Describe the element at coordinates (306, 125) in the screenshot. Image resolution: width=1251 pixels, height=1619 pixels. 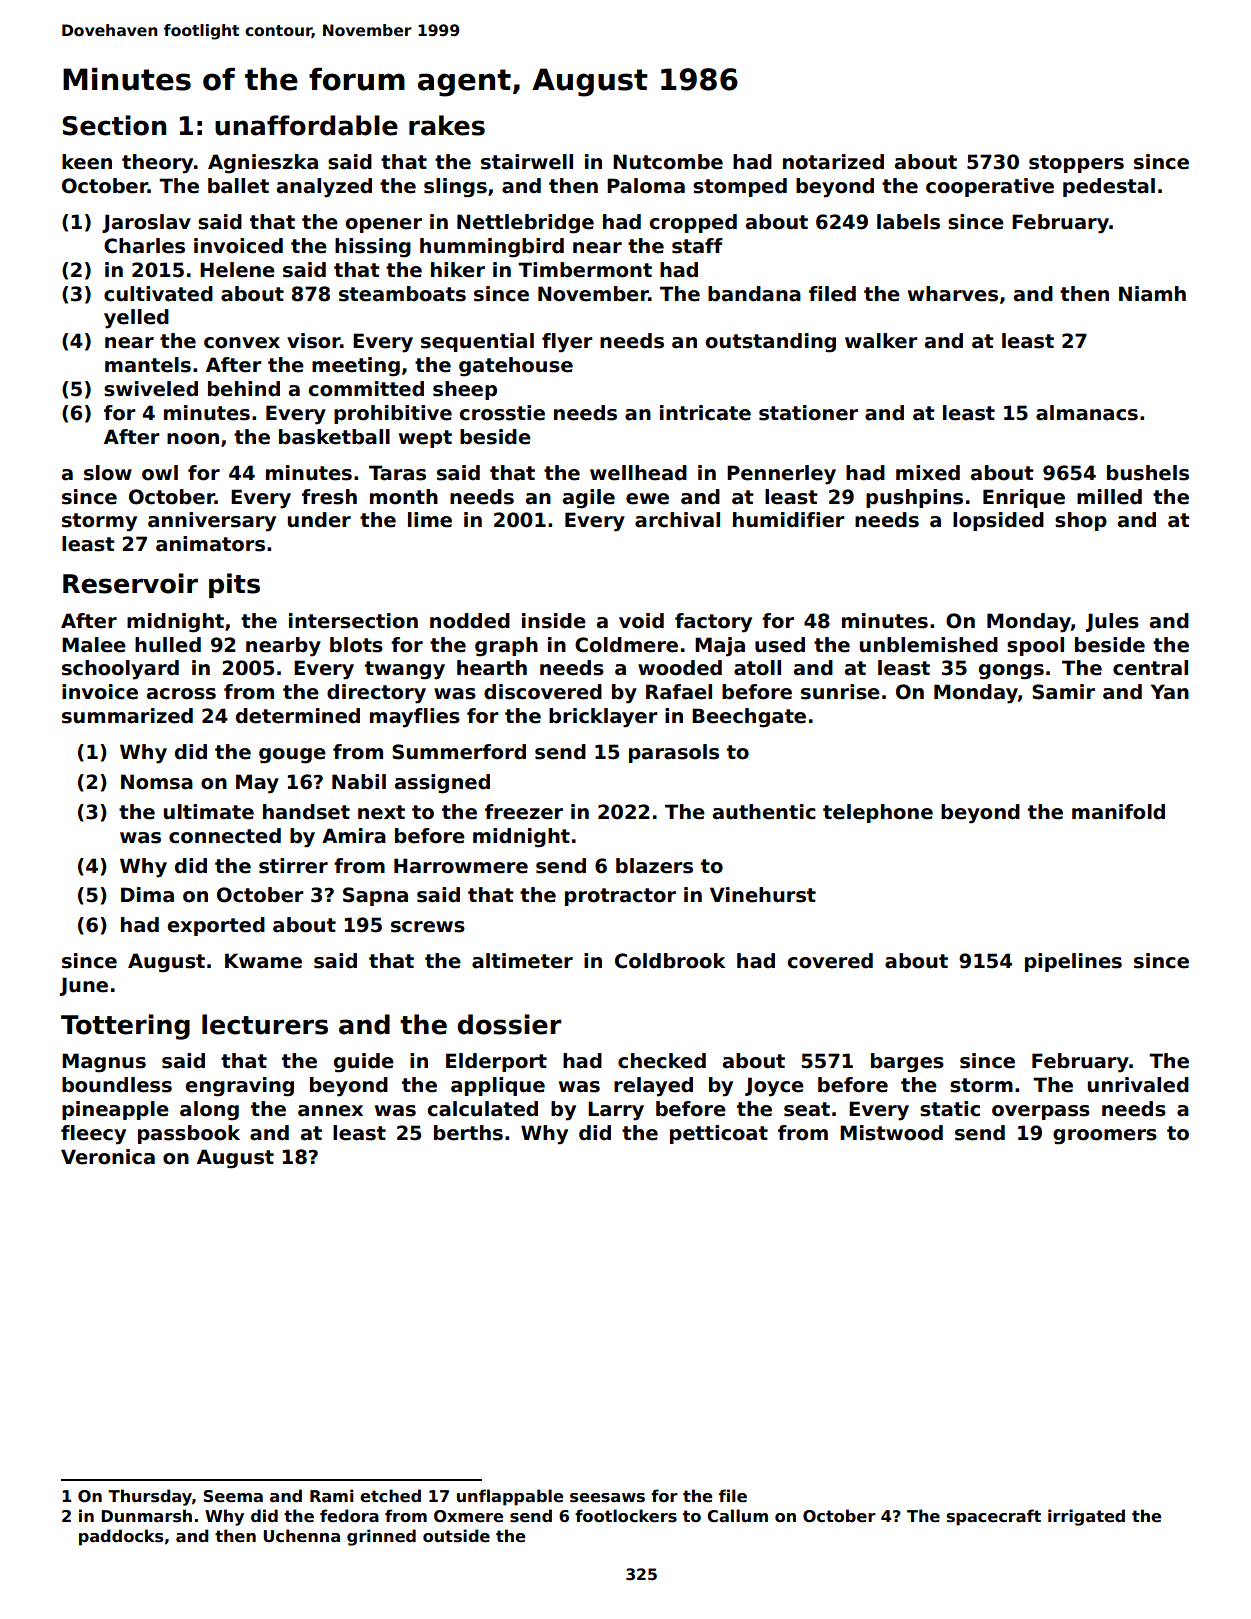
I see `unaffordable` at that location.
